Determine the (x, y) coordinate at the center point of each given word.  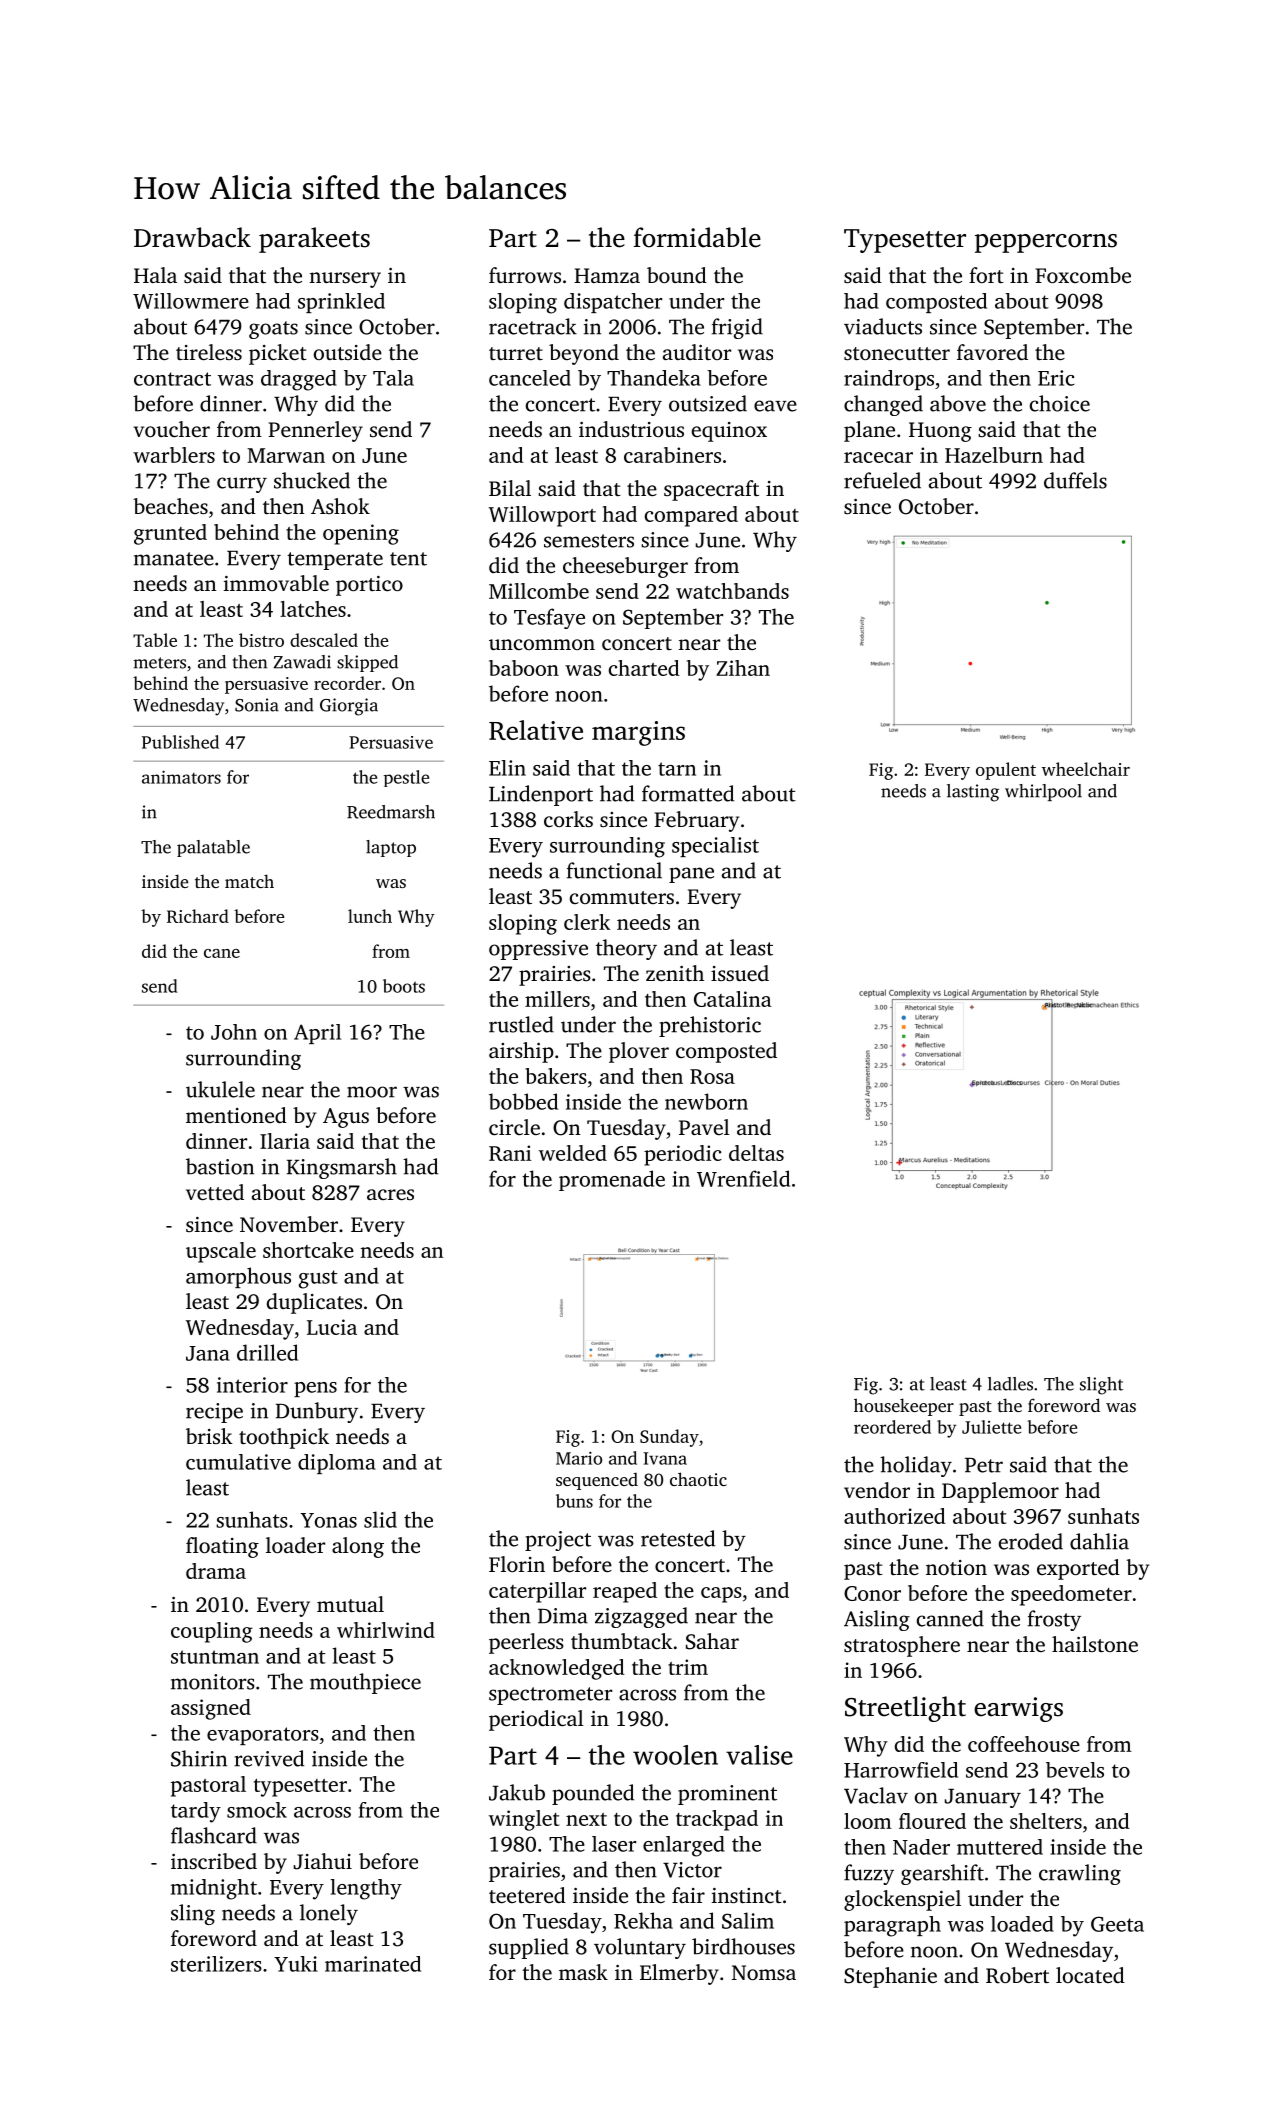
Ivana (665, 1458)
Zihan (743, 668)
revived (269, 1758)
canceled (530, 378)
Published (180, 742)
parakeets (314, 240)
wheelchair (1086, 769)
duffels (1075, 480)
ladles (1010, 1384)
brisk (209, 1436)
